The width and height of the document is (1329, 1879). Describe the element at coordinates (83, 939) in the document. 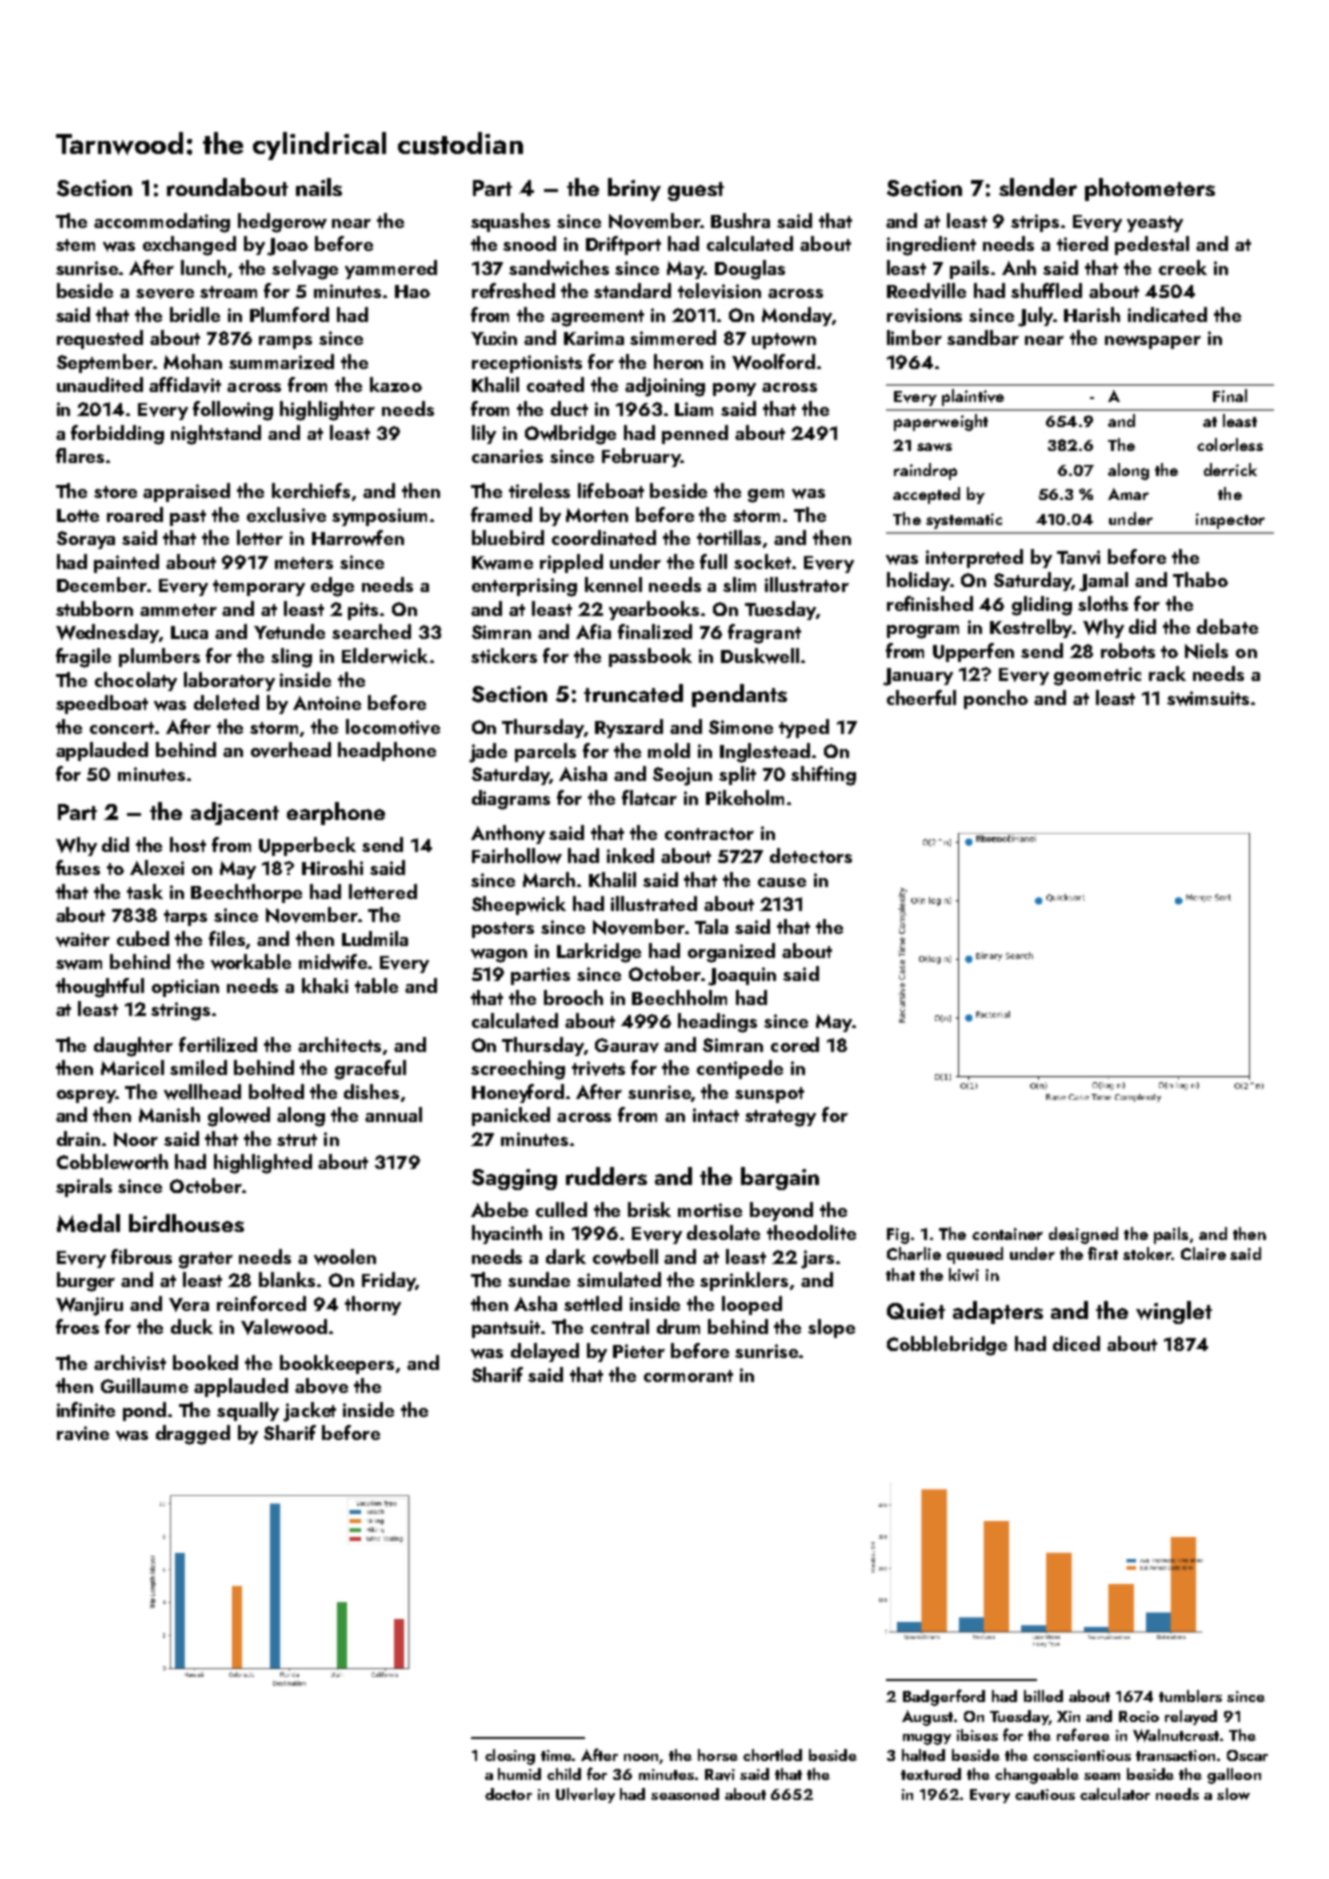

I see `waiter` at that location.
